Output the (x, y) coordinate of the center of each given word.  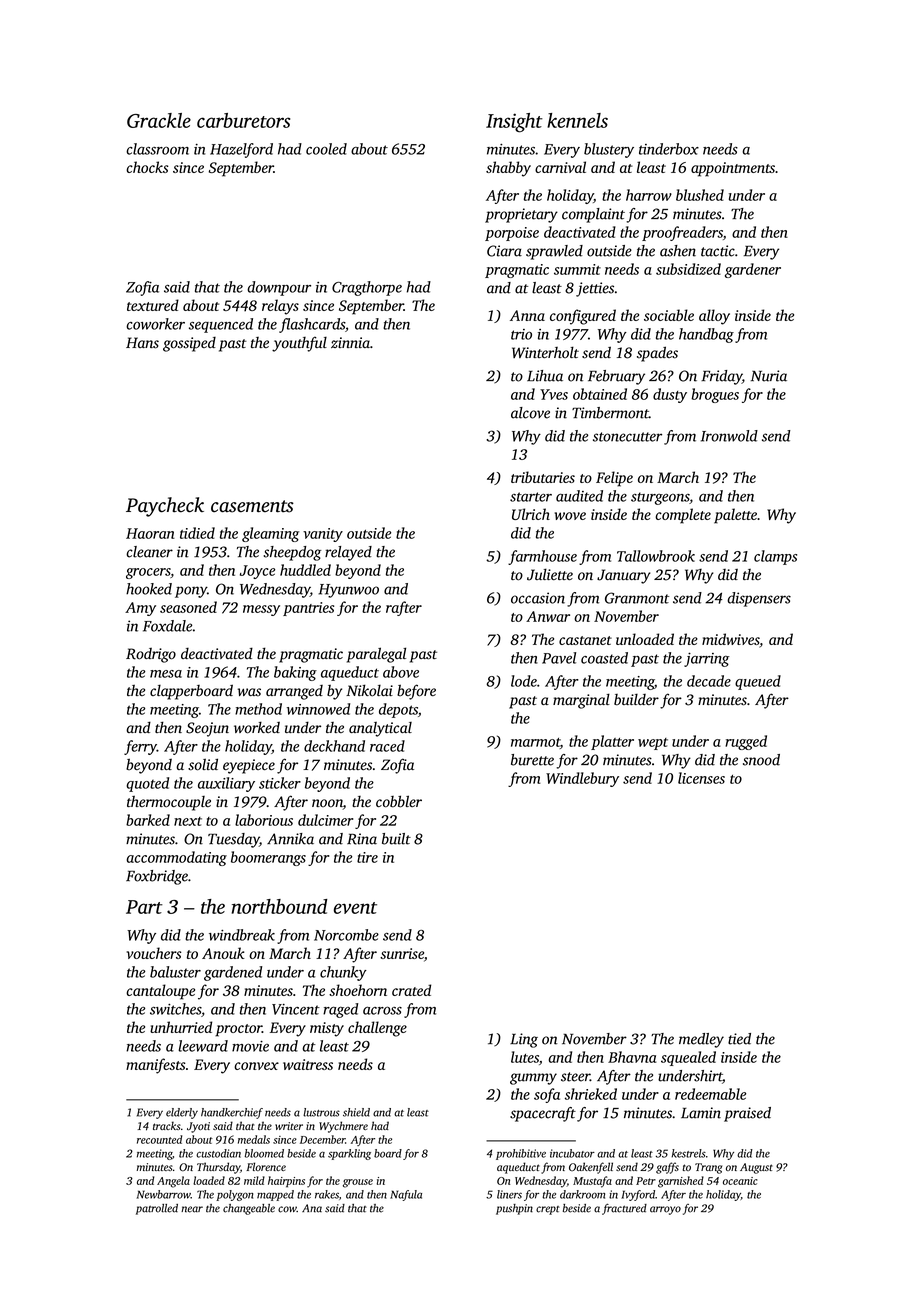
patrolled (157, 1209)
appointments (733, 169)
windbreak (242, 935)
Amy (140, 609)
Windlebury (582, 779)
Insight (514, 123)
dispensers (759, 599)
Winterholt (545, 352)
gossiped (189, 344)
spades (657, 354)
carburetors (243, 120)
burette (532, 760)
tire (367, 857)
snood (761, 760)
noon (327, 804)
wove (570, 516)
